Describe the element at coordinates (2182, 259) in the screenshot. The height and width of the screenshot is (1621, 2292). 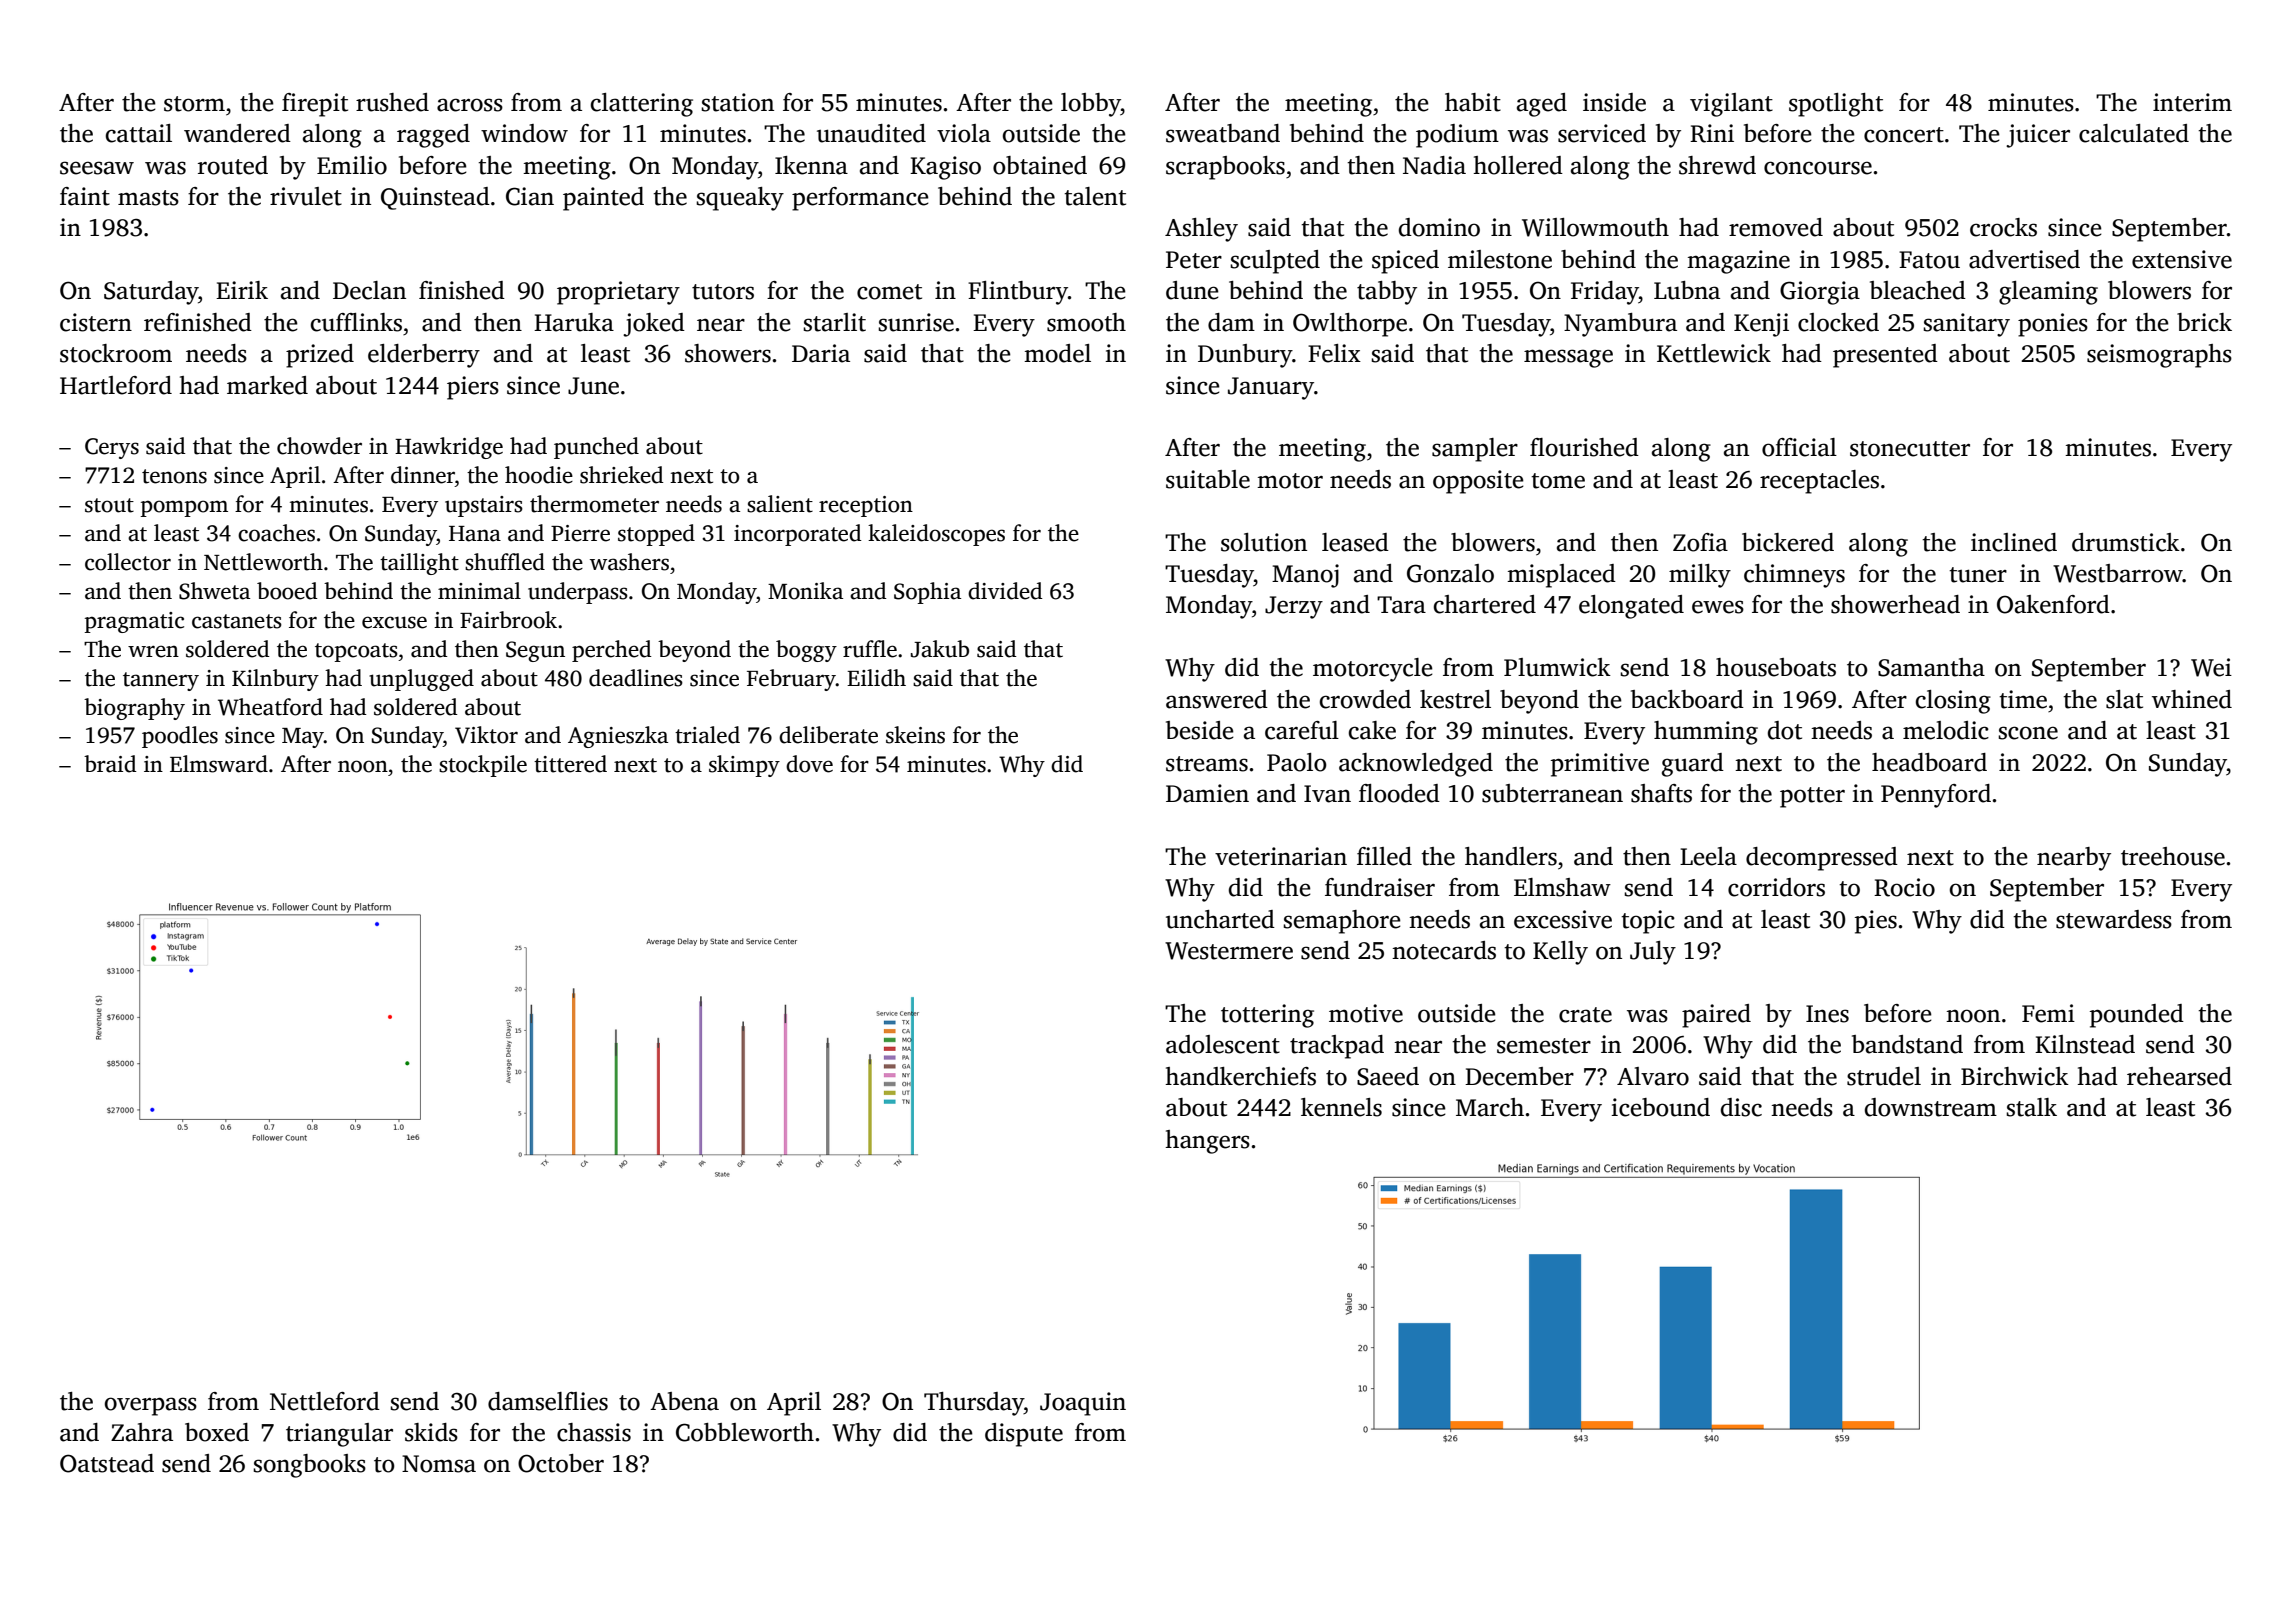
I see `extensive` at that location.
